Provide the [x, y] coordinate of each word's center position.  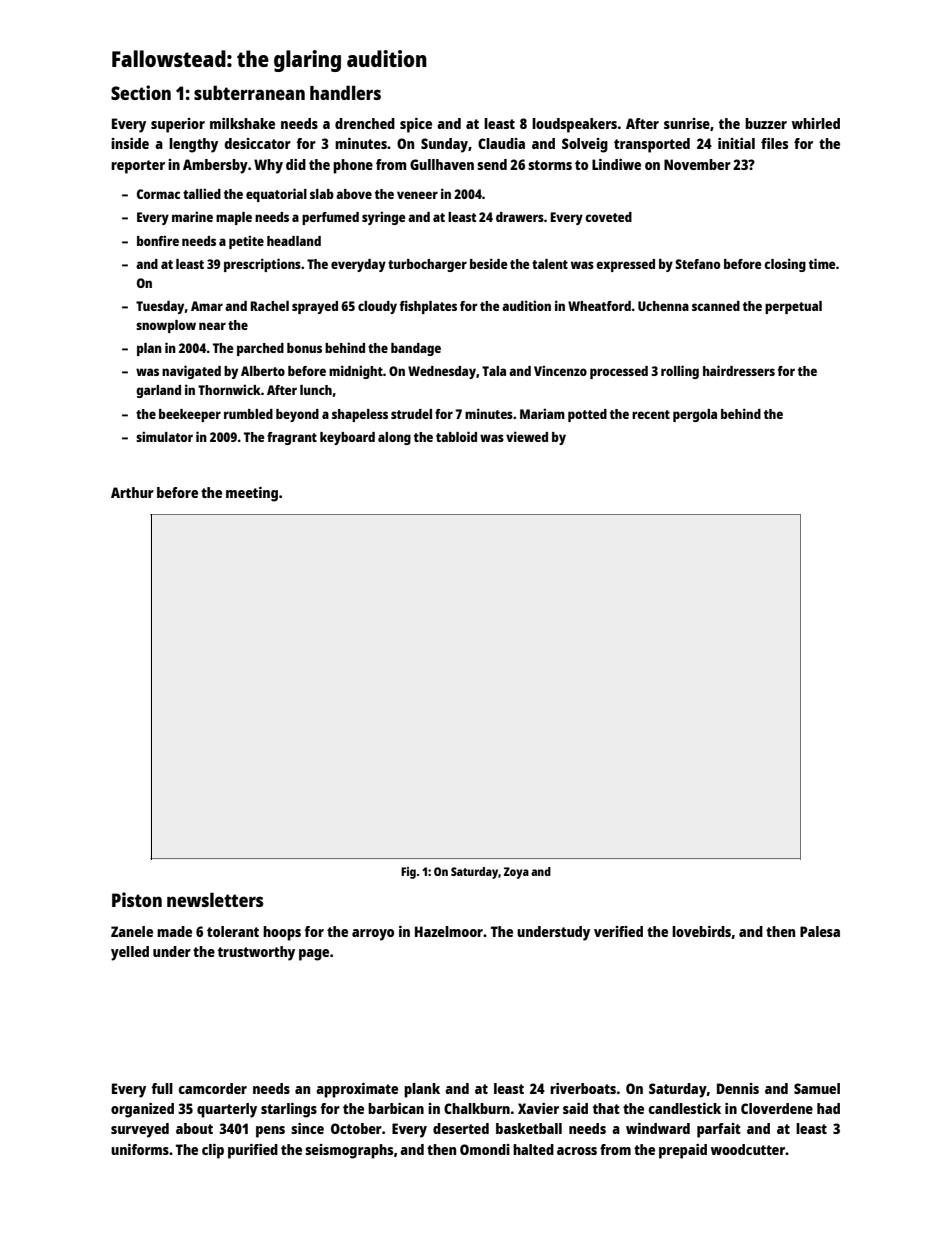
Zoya [516, 873]
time [822, 263]
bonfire [158, 240]
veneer [417, 195]
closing [785, 265]
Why [268, 166]
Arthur [132, 492]
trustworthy [256, 953]
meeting [252, 494]
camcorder [213, 1088]
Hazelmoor [449, 931]
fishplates [428, 307]
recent [651, 414]
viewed [527, 436]
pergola [695, 415]
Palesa [820, 931]
